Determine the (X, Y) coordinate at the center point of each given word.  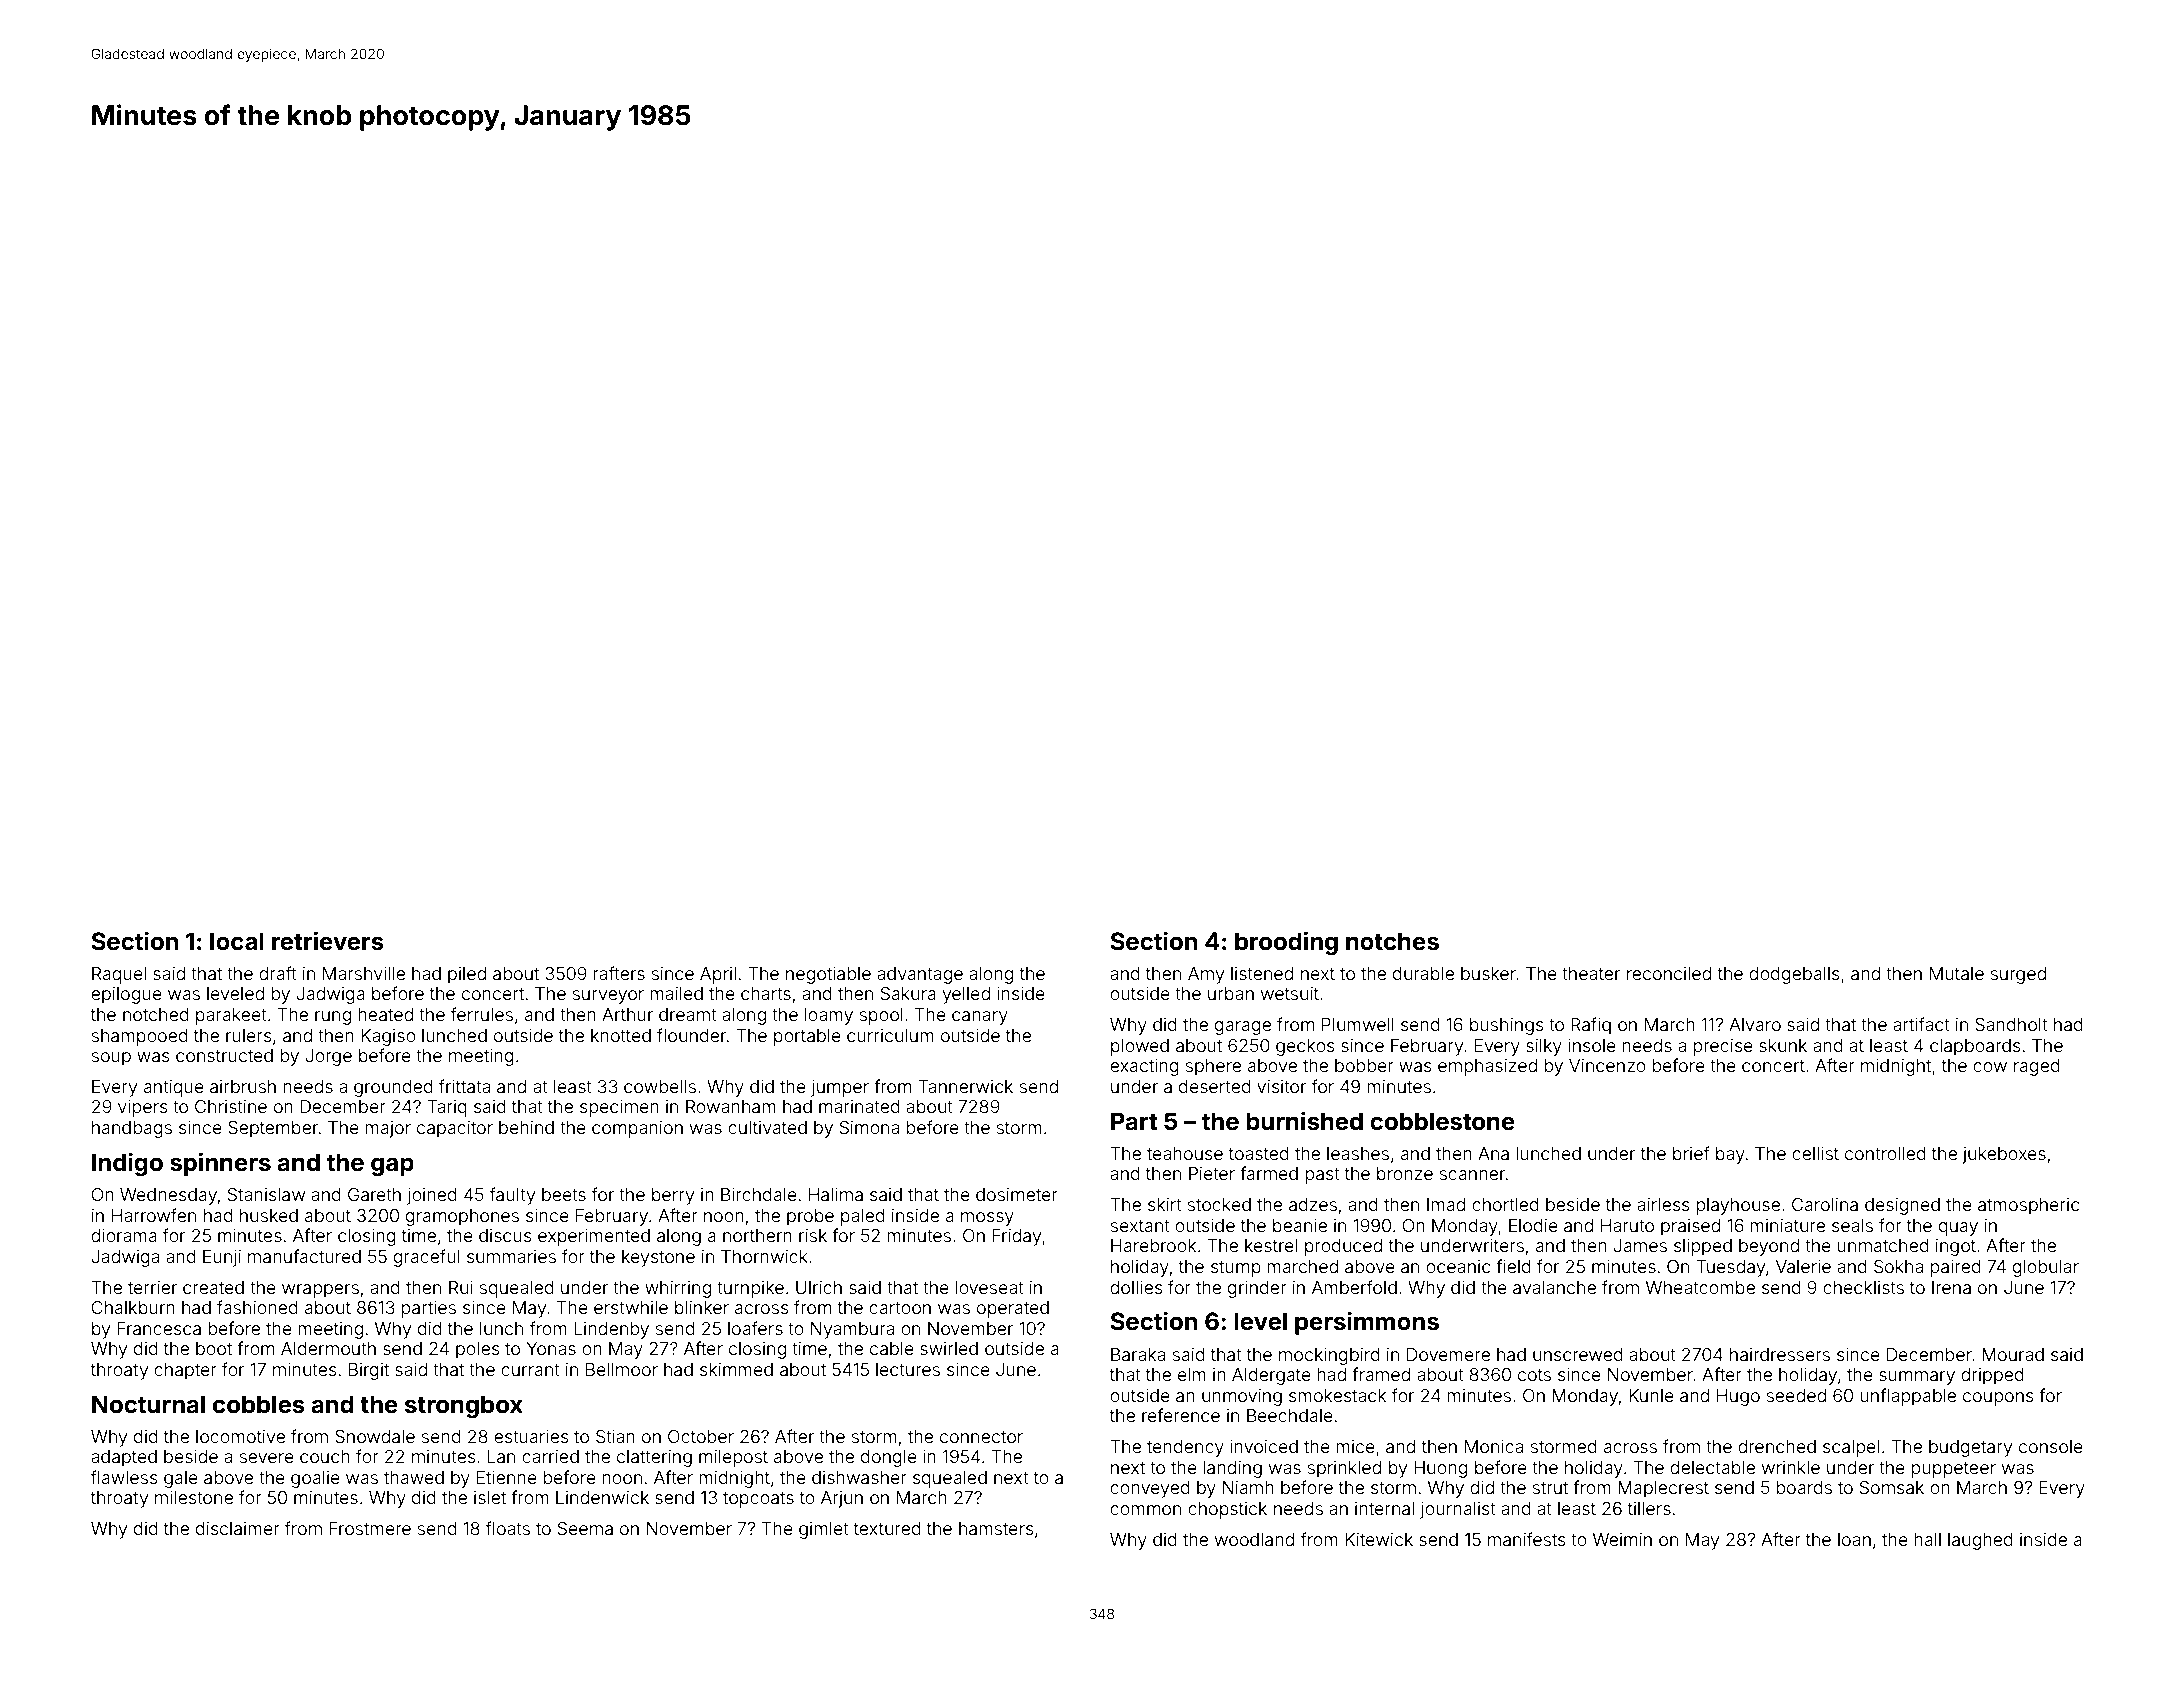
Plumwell (1358, 1024)
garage (1243, 1028)
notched (156, 1014)
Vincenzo (1607, 1065)
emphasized (1487, 1067)
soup (111, 1059)
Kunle (1651, 1395)
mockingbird (1329, 1356)
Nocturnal (148, 1404)
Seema (585, 1528)
